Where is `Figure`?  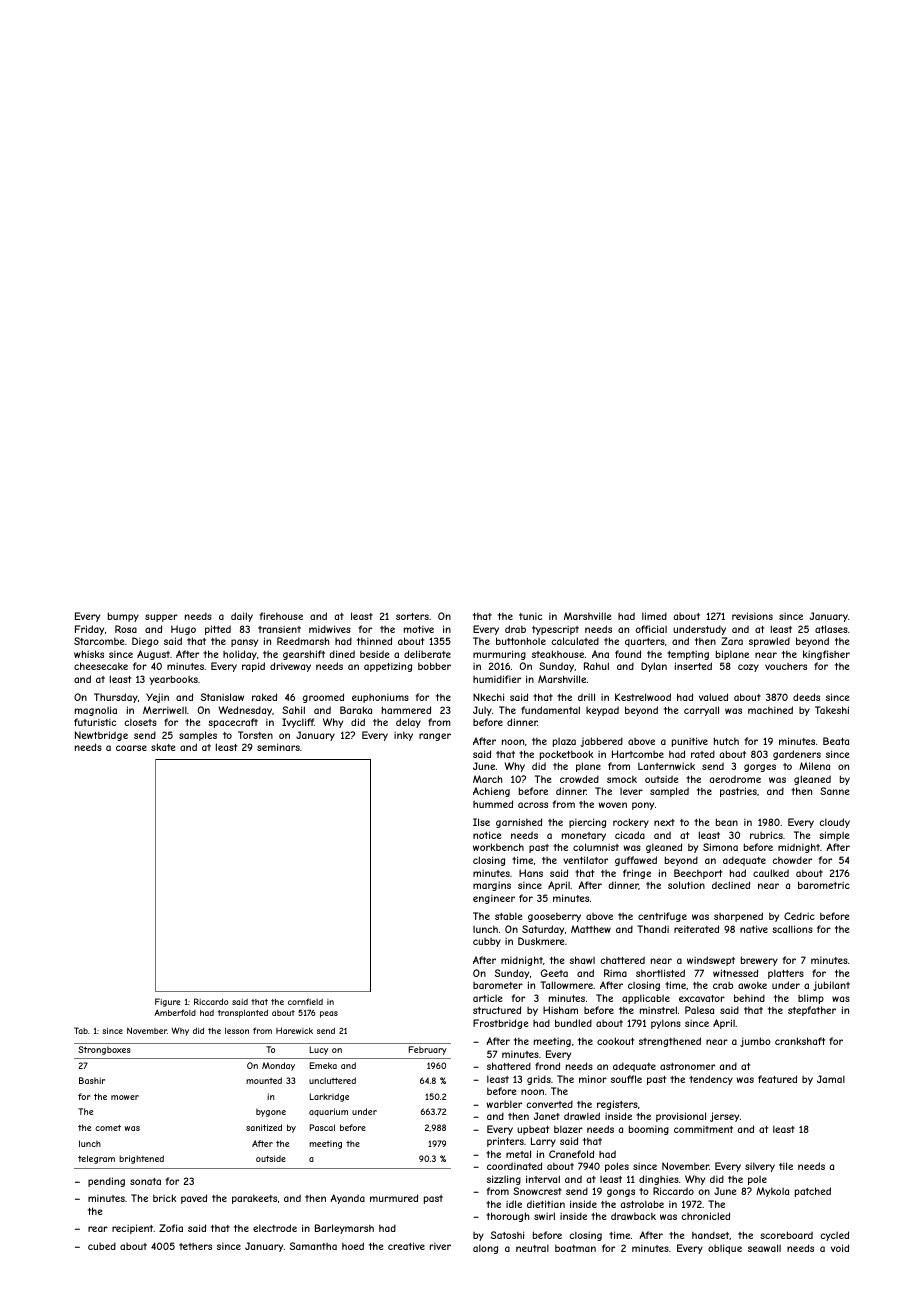 Figure is located at coordinates (168, 1002).
